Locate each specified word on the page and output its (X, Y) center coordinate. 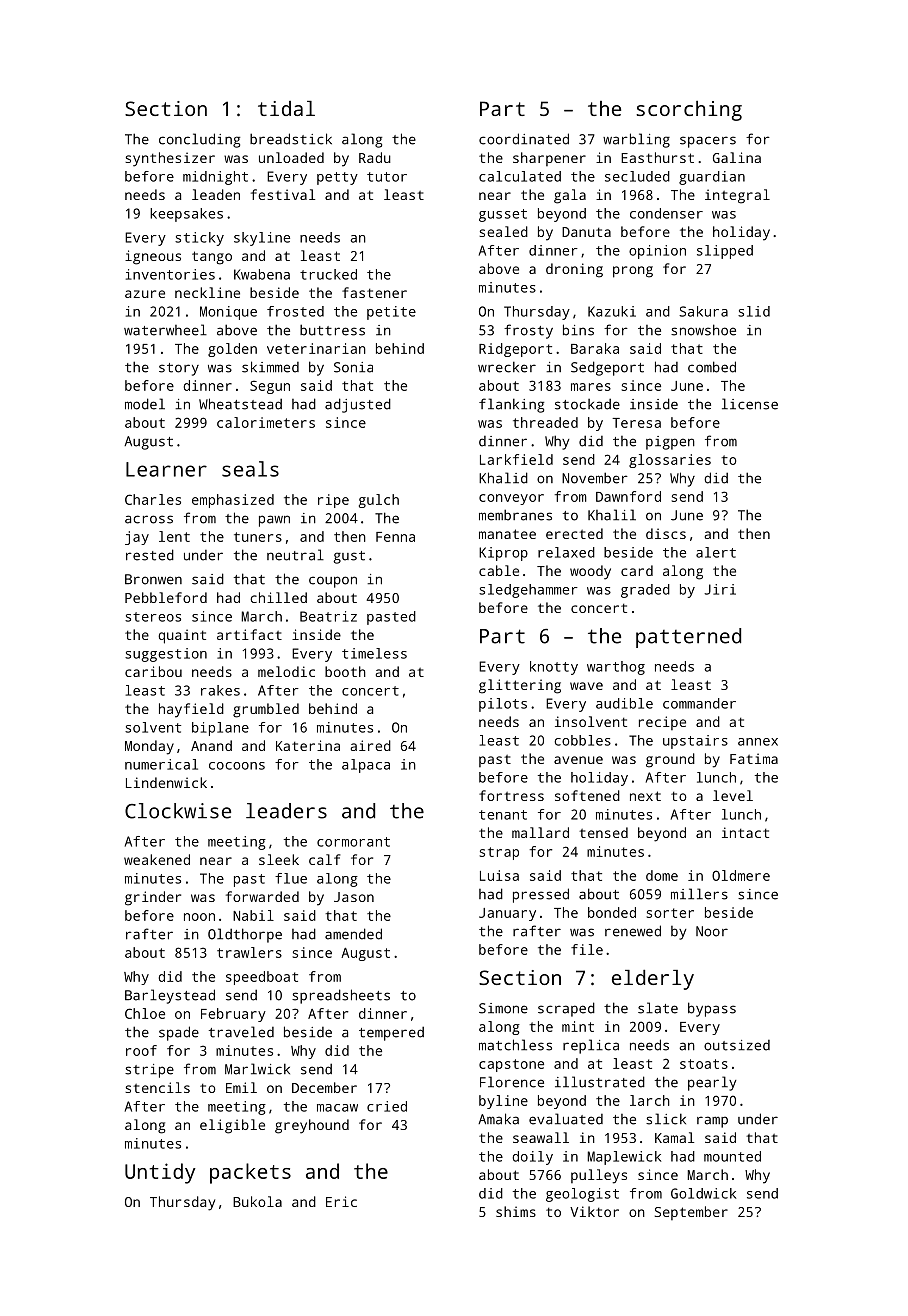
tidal (286, 108)
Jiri (720, 589)
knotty (554, 668)
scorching (689, 111)
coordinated (524, 139)
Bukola (257, 1201)
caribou (153, 671)
